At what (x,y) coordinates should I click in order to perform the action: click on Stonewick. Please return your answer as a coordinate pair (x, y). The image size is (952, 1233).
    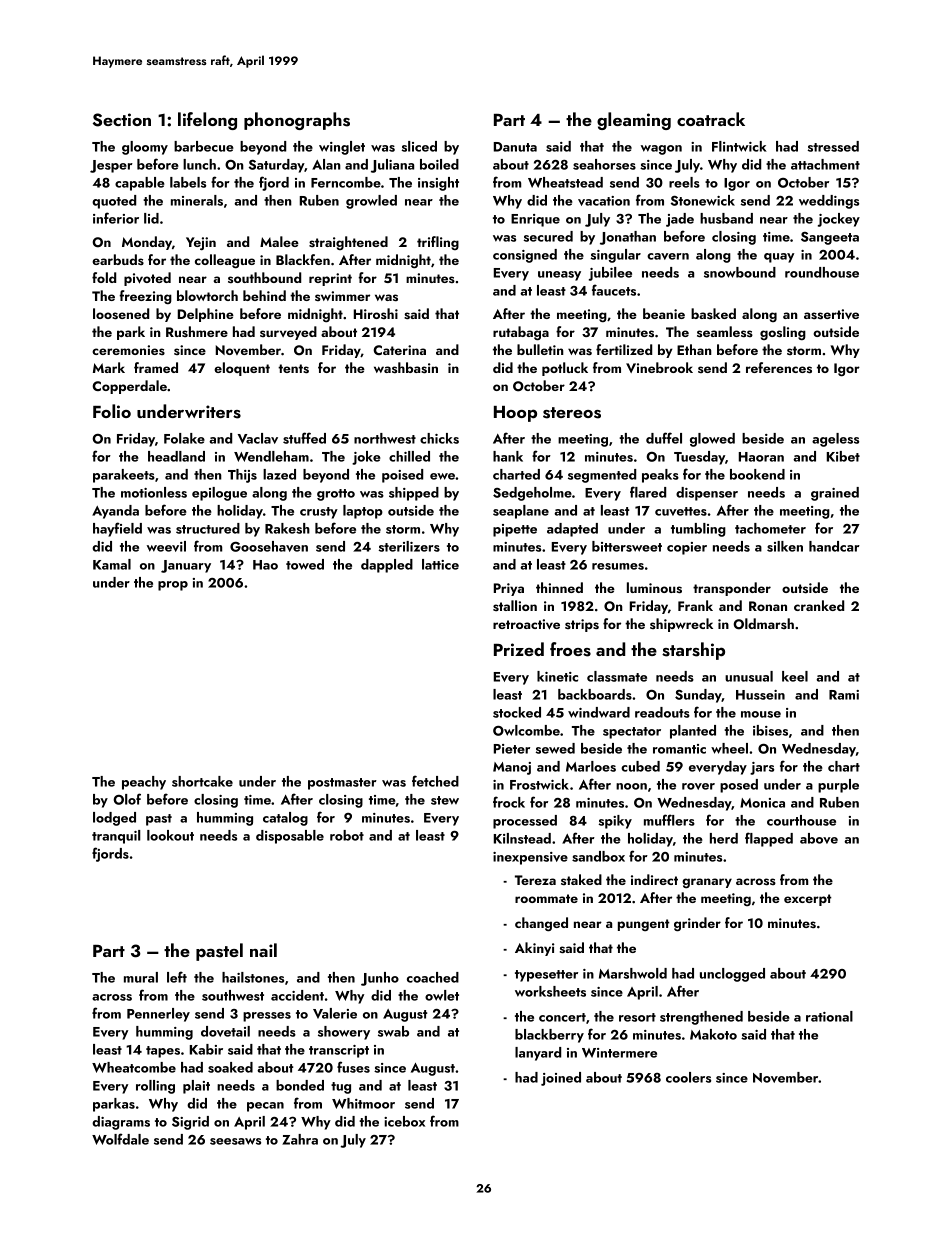
    Looking at the image, I should click on (703, 200).
